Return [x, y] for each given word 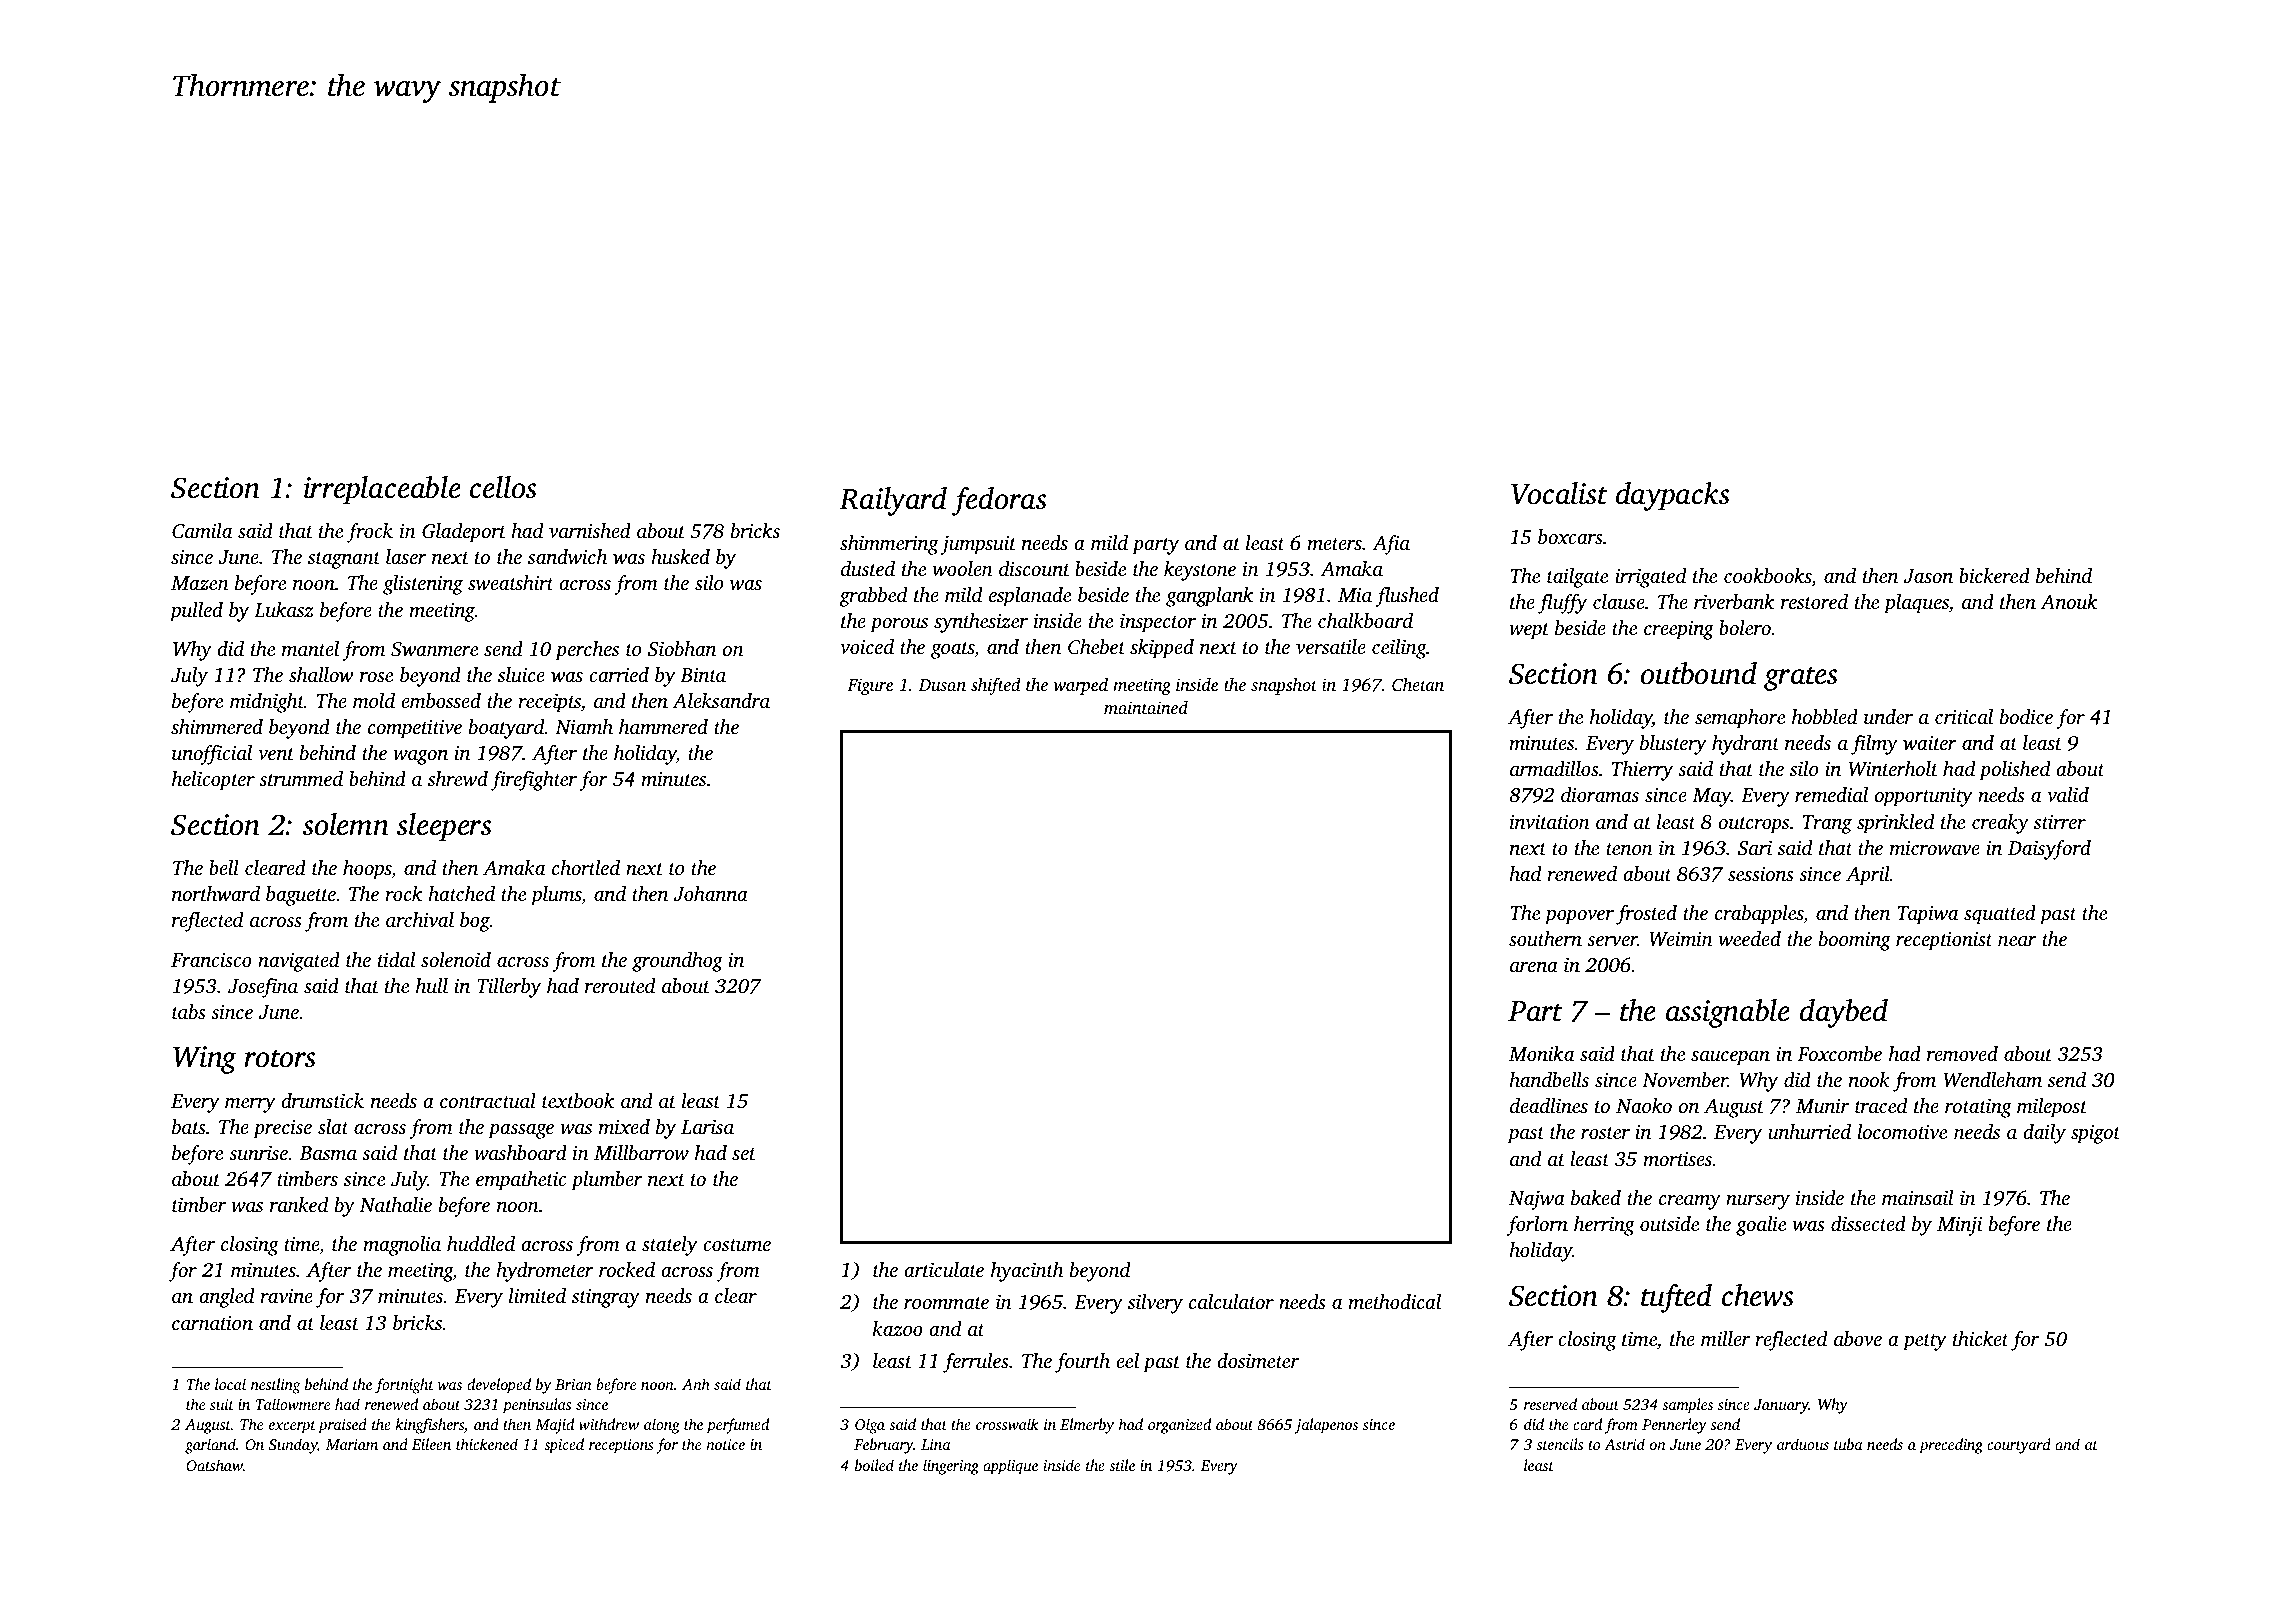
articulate [944, 1269]
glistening [423, 585]
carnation [212, 1323]
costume [737, 1245]
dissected [1868, 1223]
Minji [1959, 1226]
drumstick [322, 1100]
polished [2014, 771]
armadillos [1554, 768]
